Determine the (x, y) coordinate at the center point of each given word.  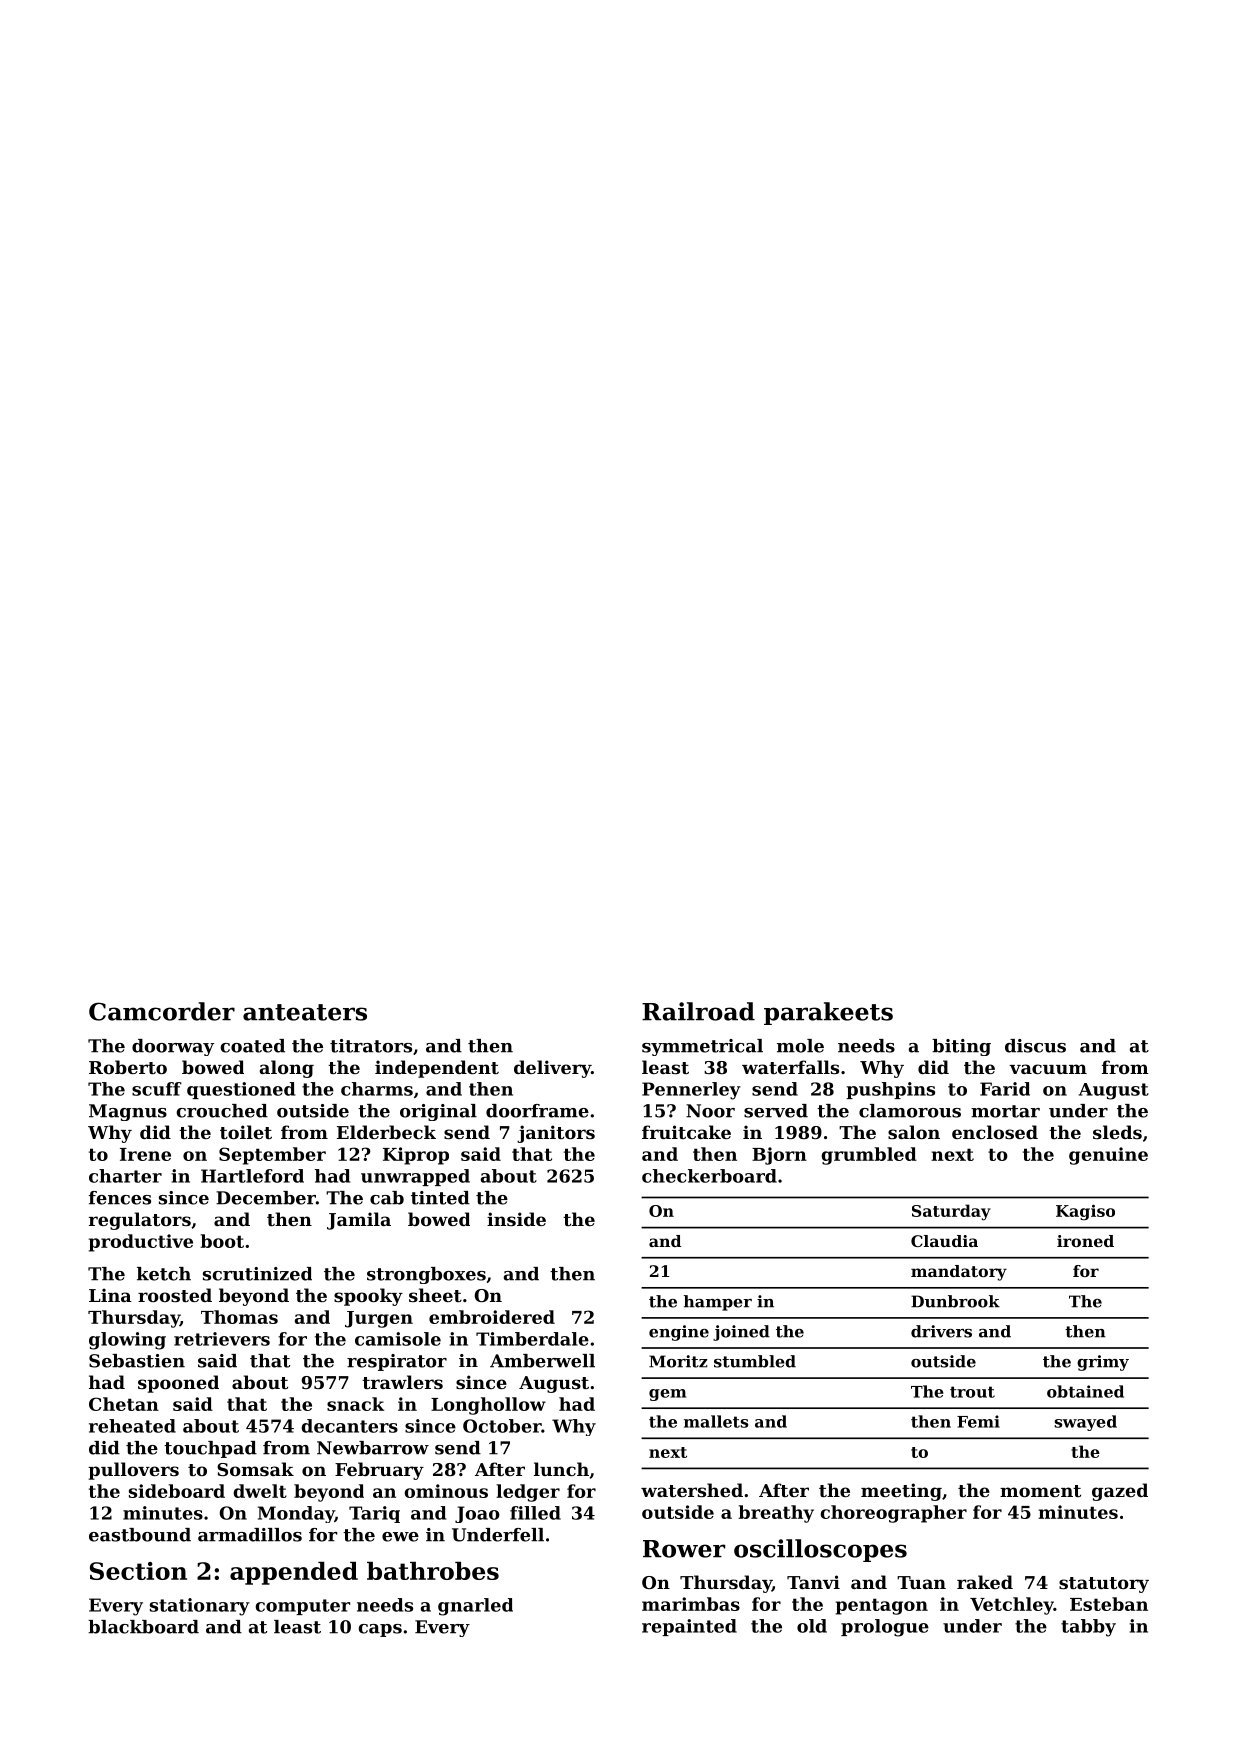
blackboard (143, 1627)
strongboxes (426, 1275)
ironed (1085, 1241)
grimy (1103, 1363)
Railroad (698, 1011)
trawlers (402, 1382)
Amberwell (542, 1361)
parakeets (828, 1013)
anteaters (305, 1012)
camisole (398, 1339)
